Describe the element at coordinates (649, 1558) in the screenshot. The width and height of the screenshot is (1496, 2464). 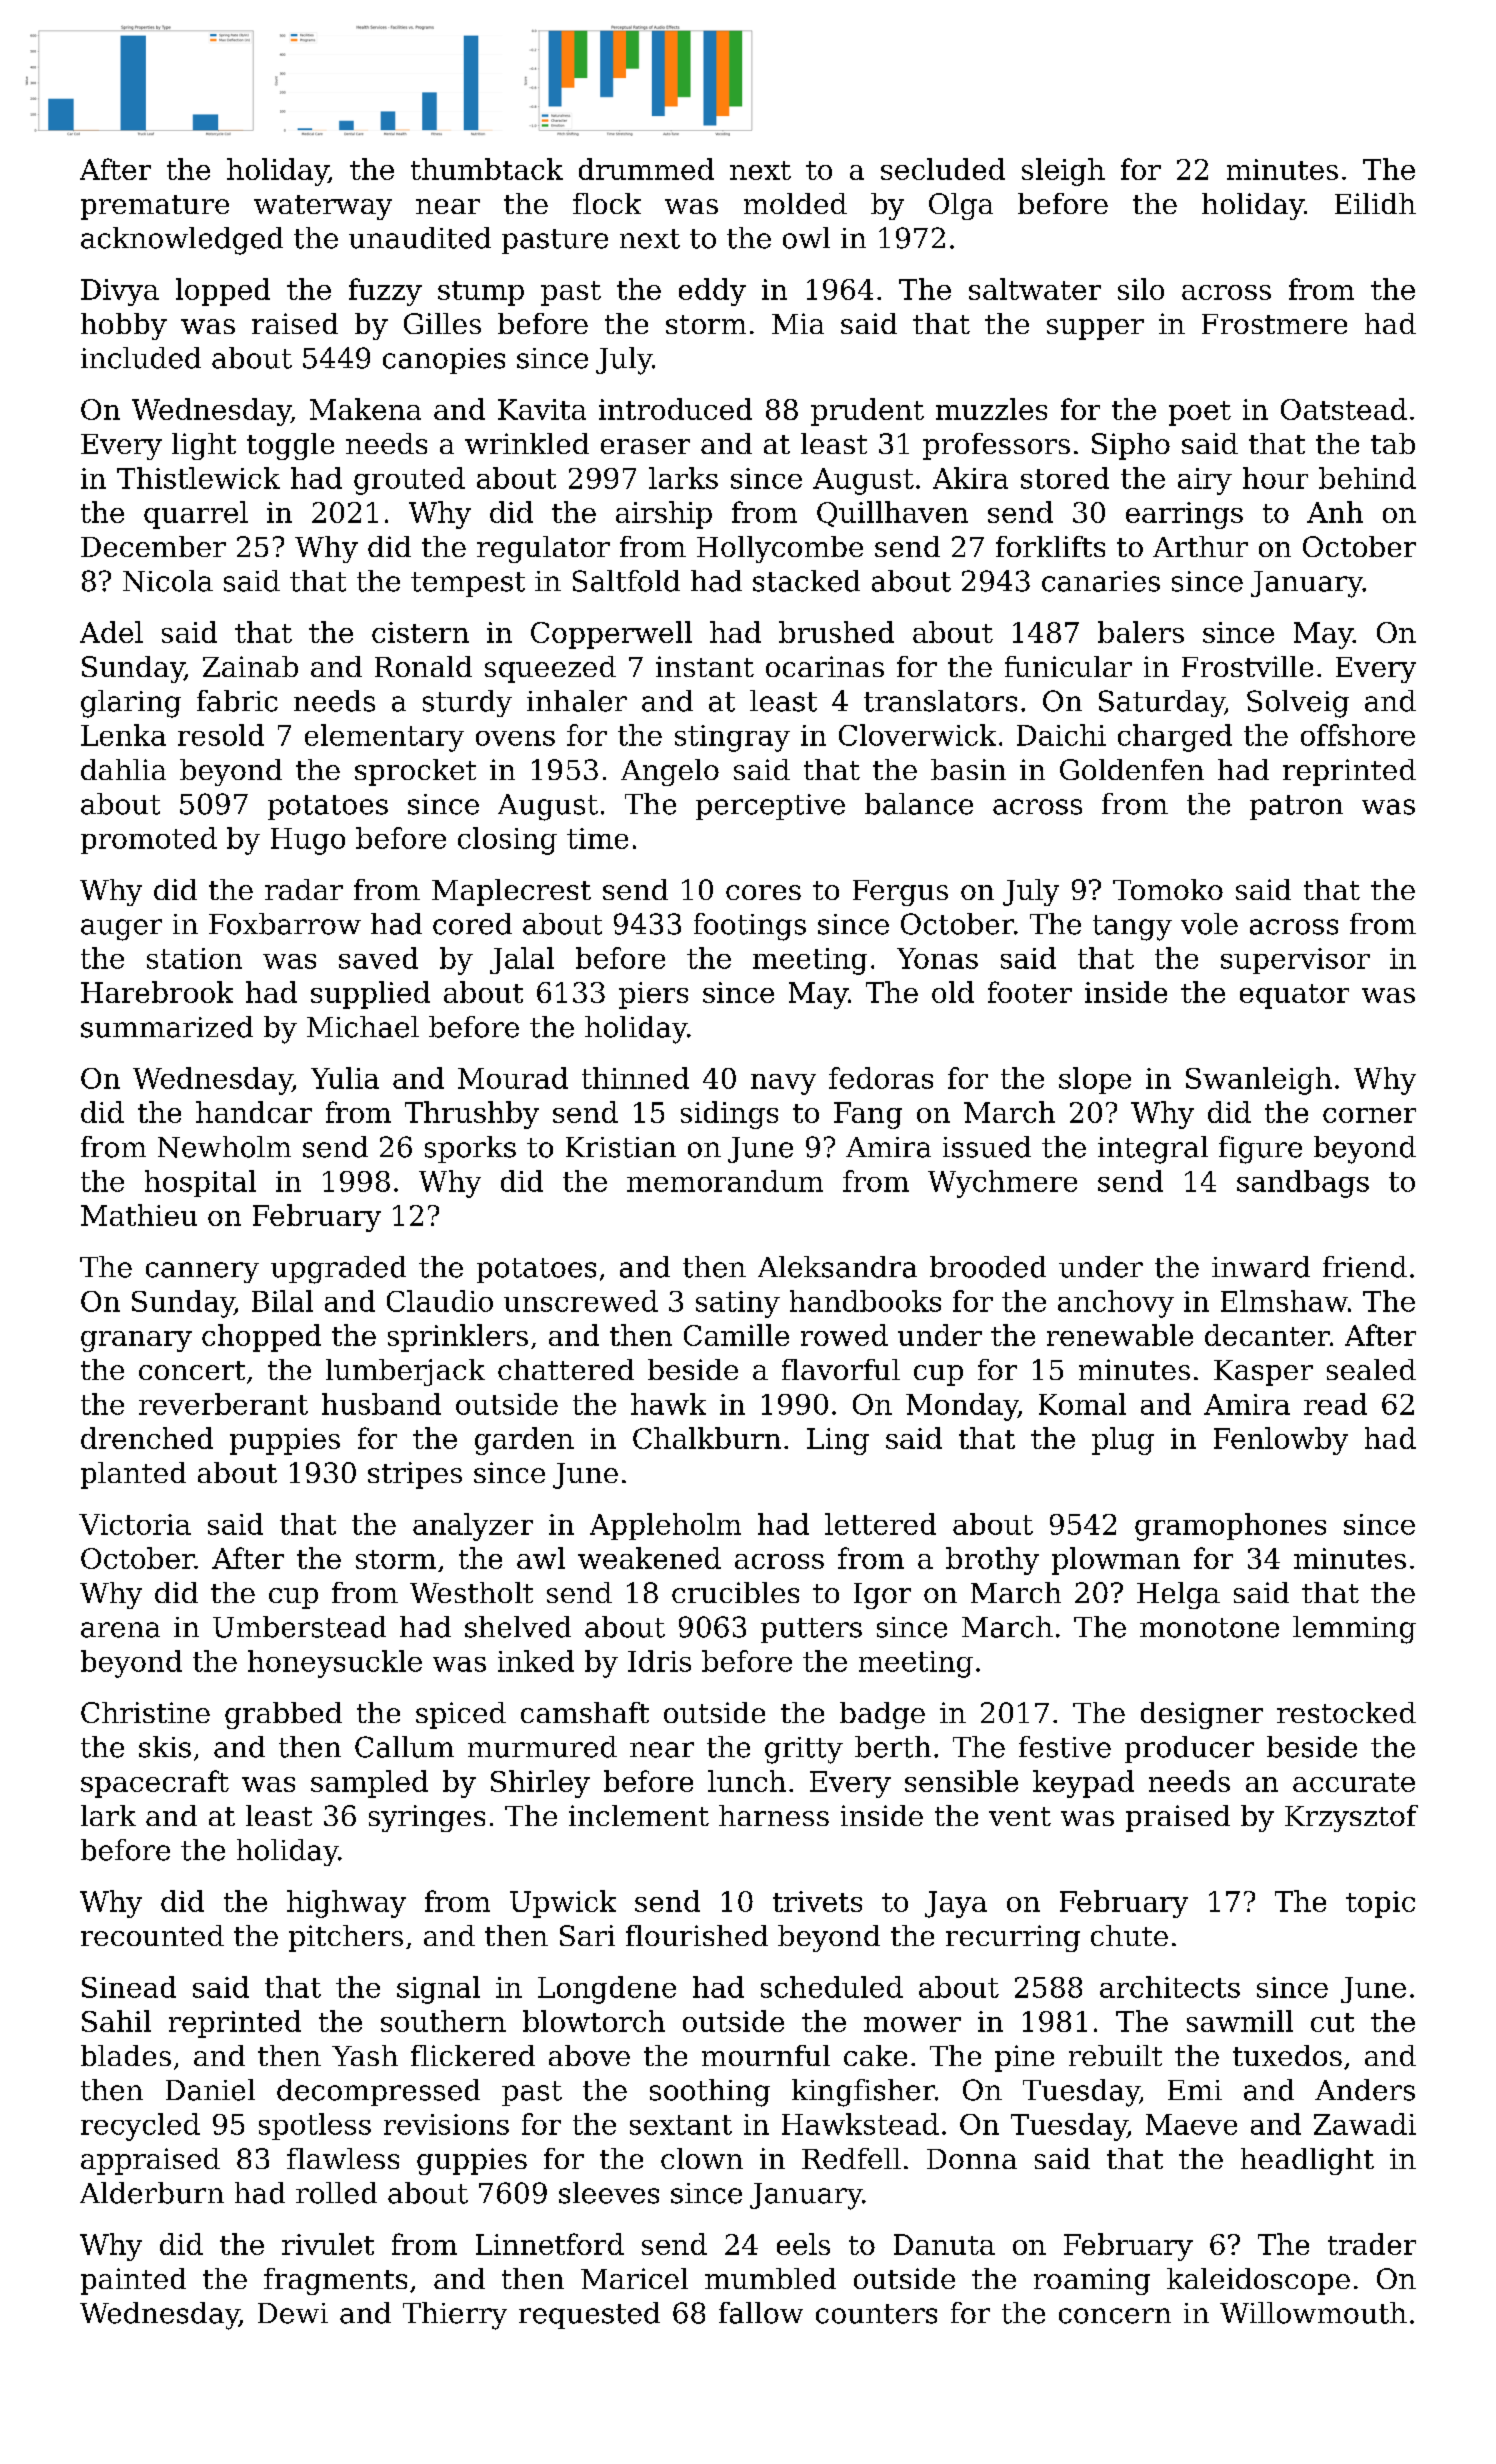
I see `weakened` at that location.
